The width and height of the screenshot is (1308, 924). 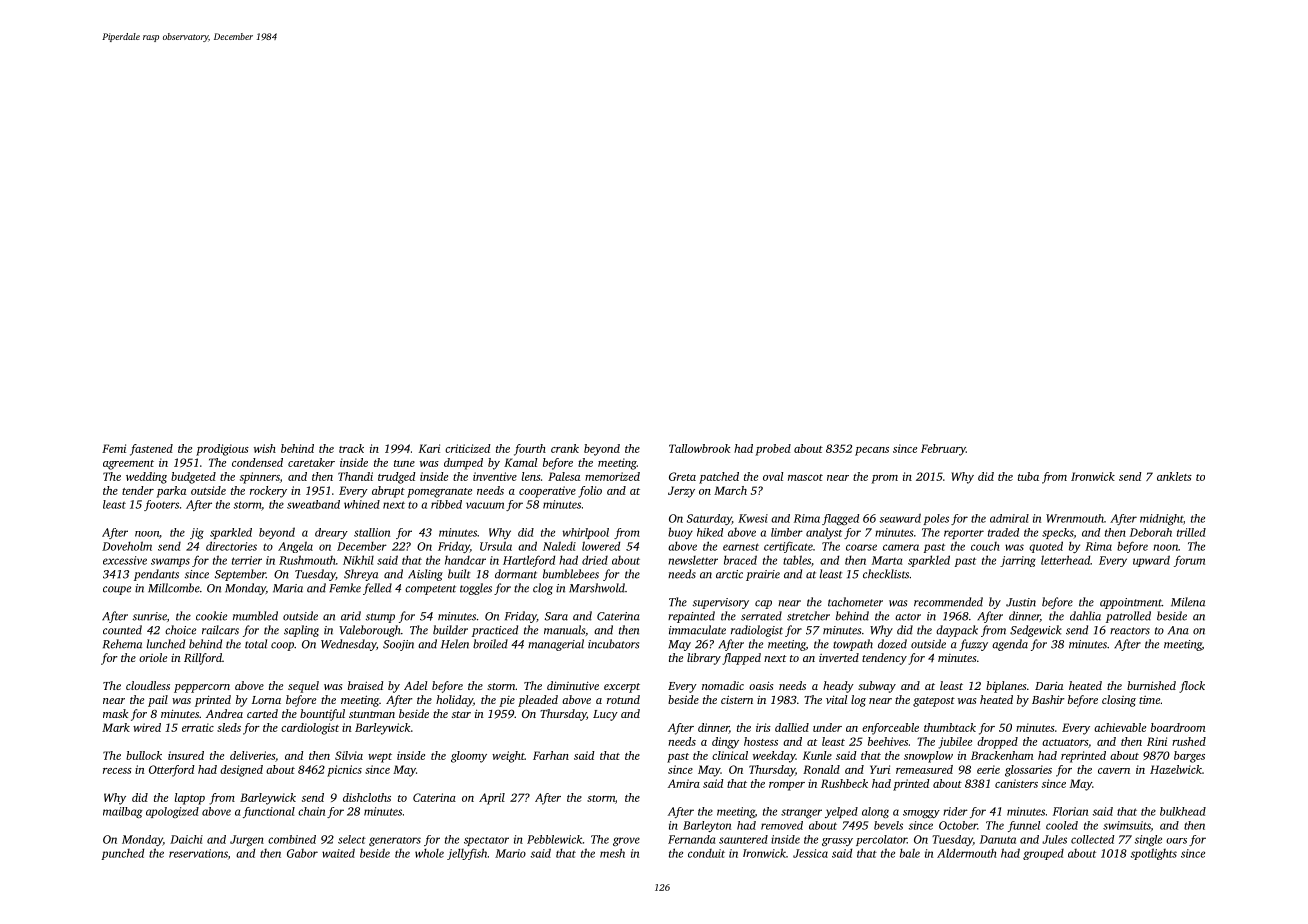 I want to click on Tallowbrook, so click(x=699, y=448).
